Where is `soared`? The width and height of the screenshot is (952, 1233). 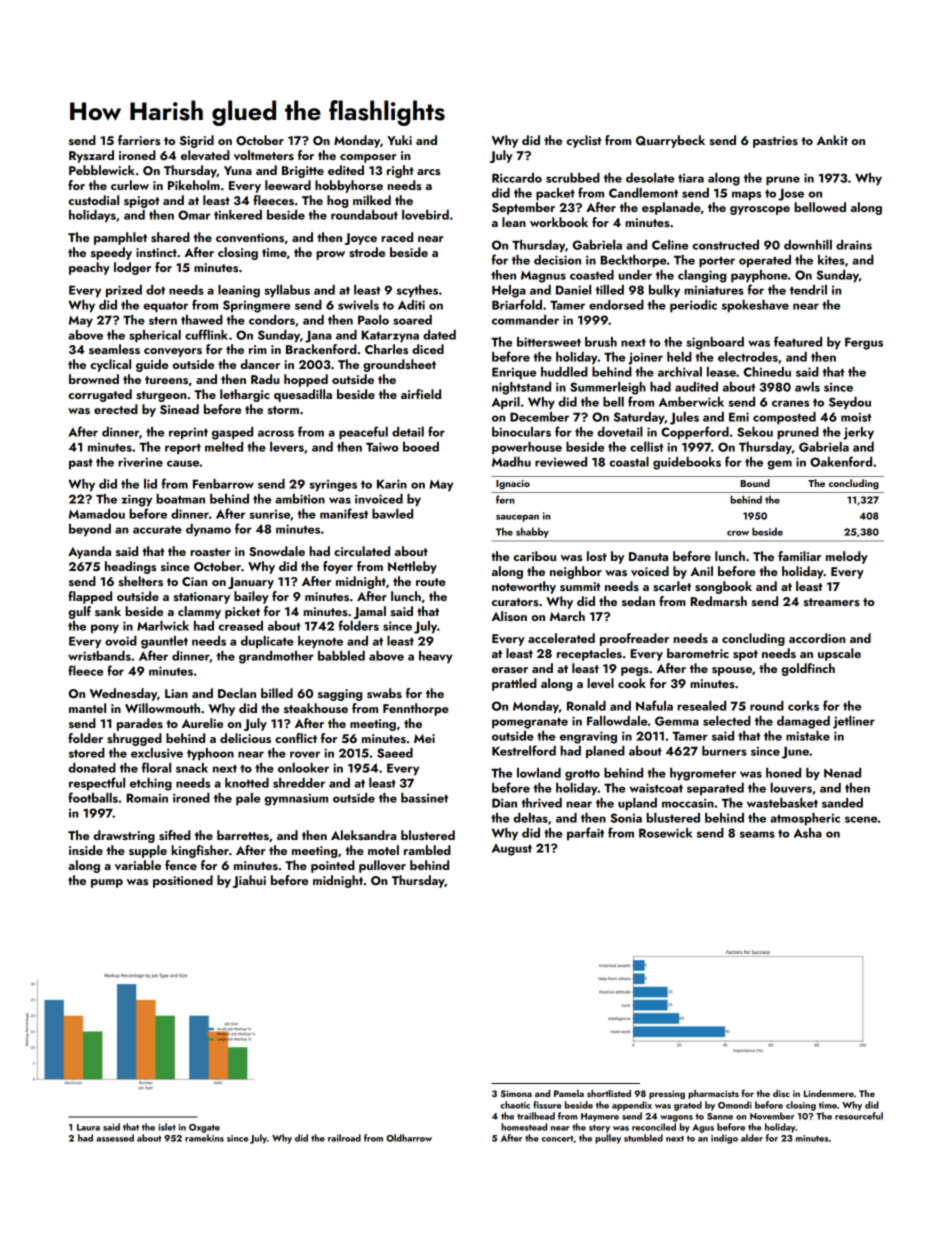 soared is located at coordinates (412, 320).
